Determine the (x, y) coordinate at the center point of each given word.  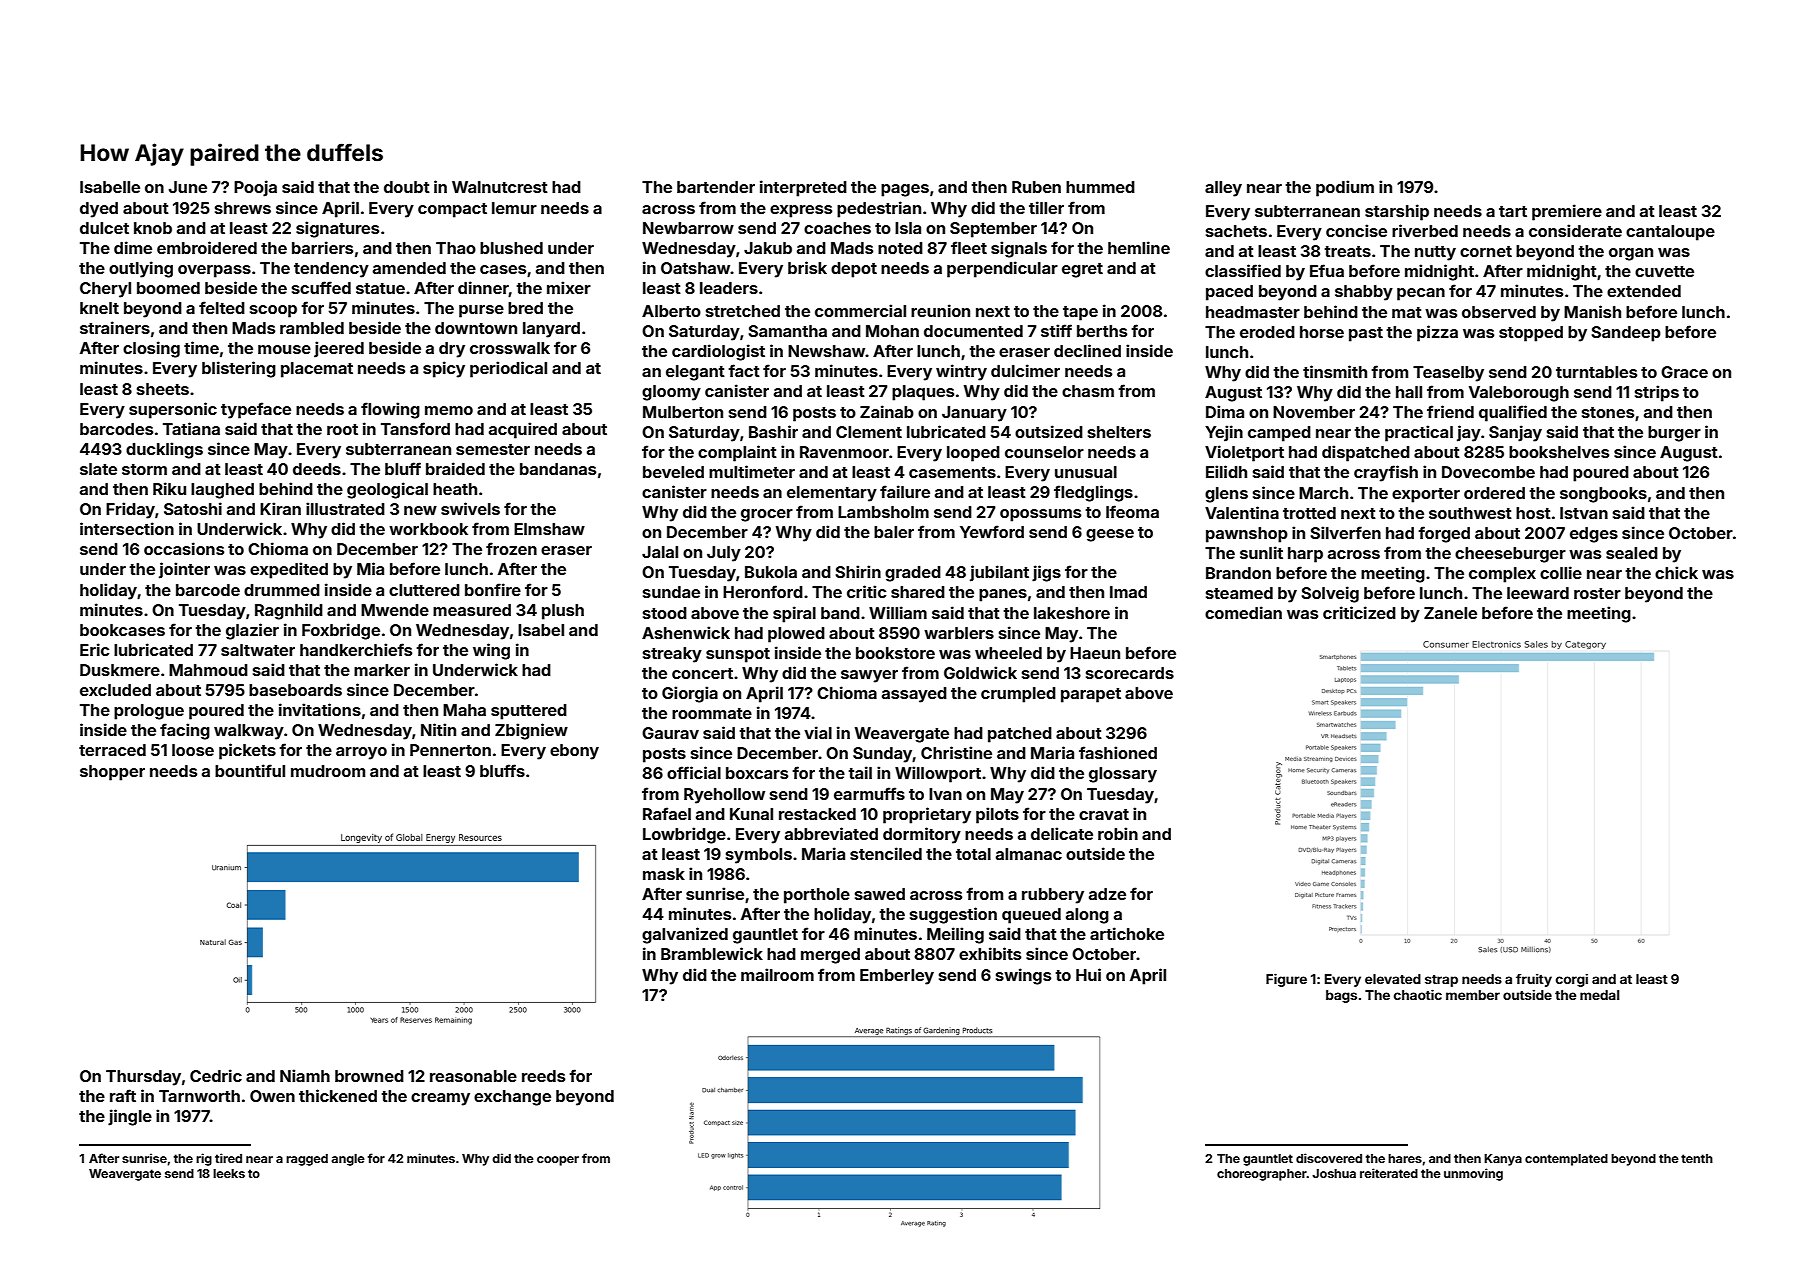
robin (1118, 833)
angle (348, 1160)
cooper (558, 1161)
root (342, 429)
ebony (574, 752)
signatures (337, 229)
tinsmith (1335, 371)
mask (664, 874)
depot (854, 270)
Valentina (1242, 512)
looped (973, 454)
